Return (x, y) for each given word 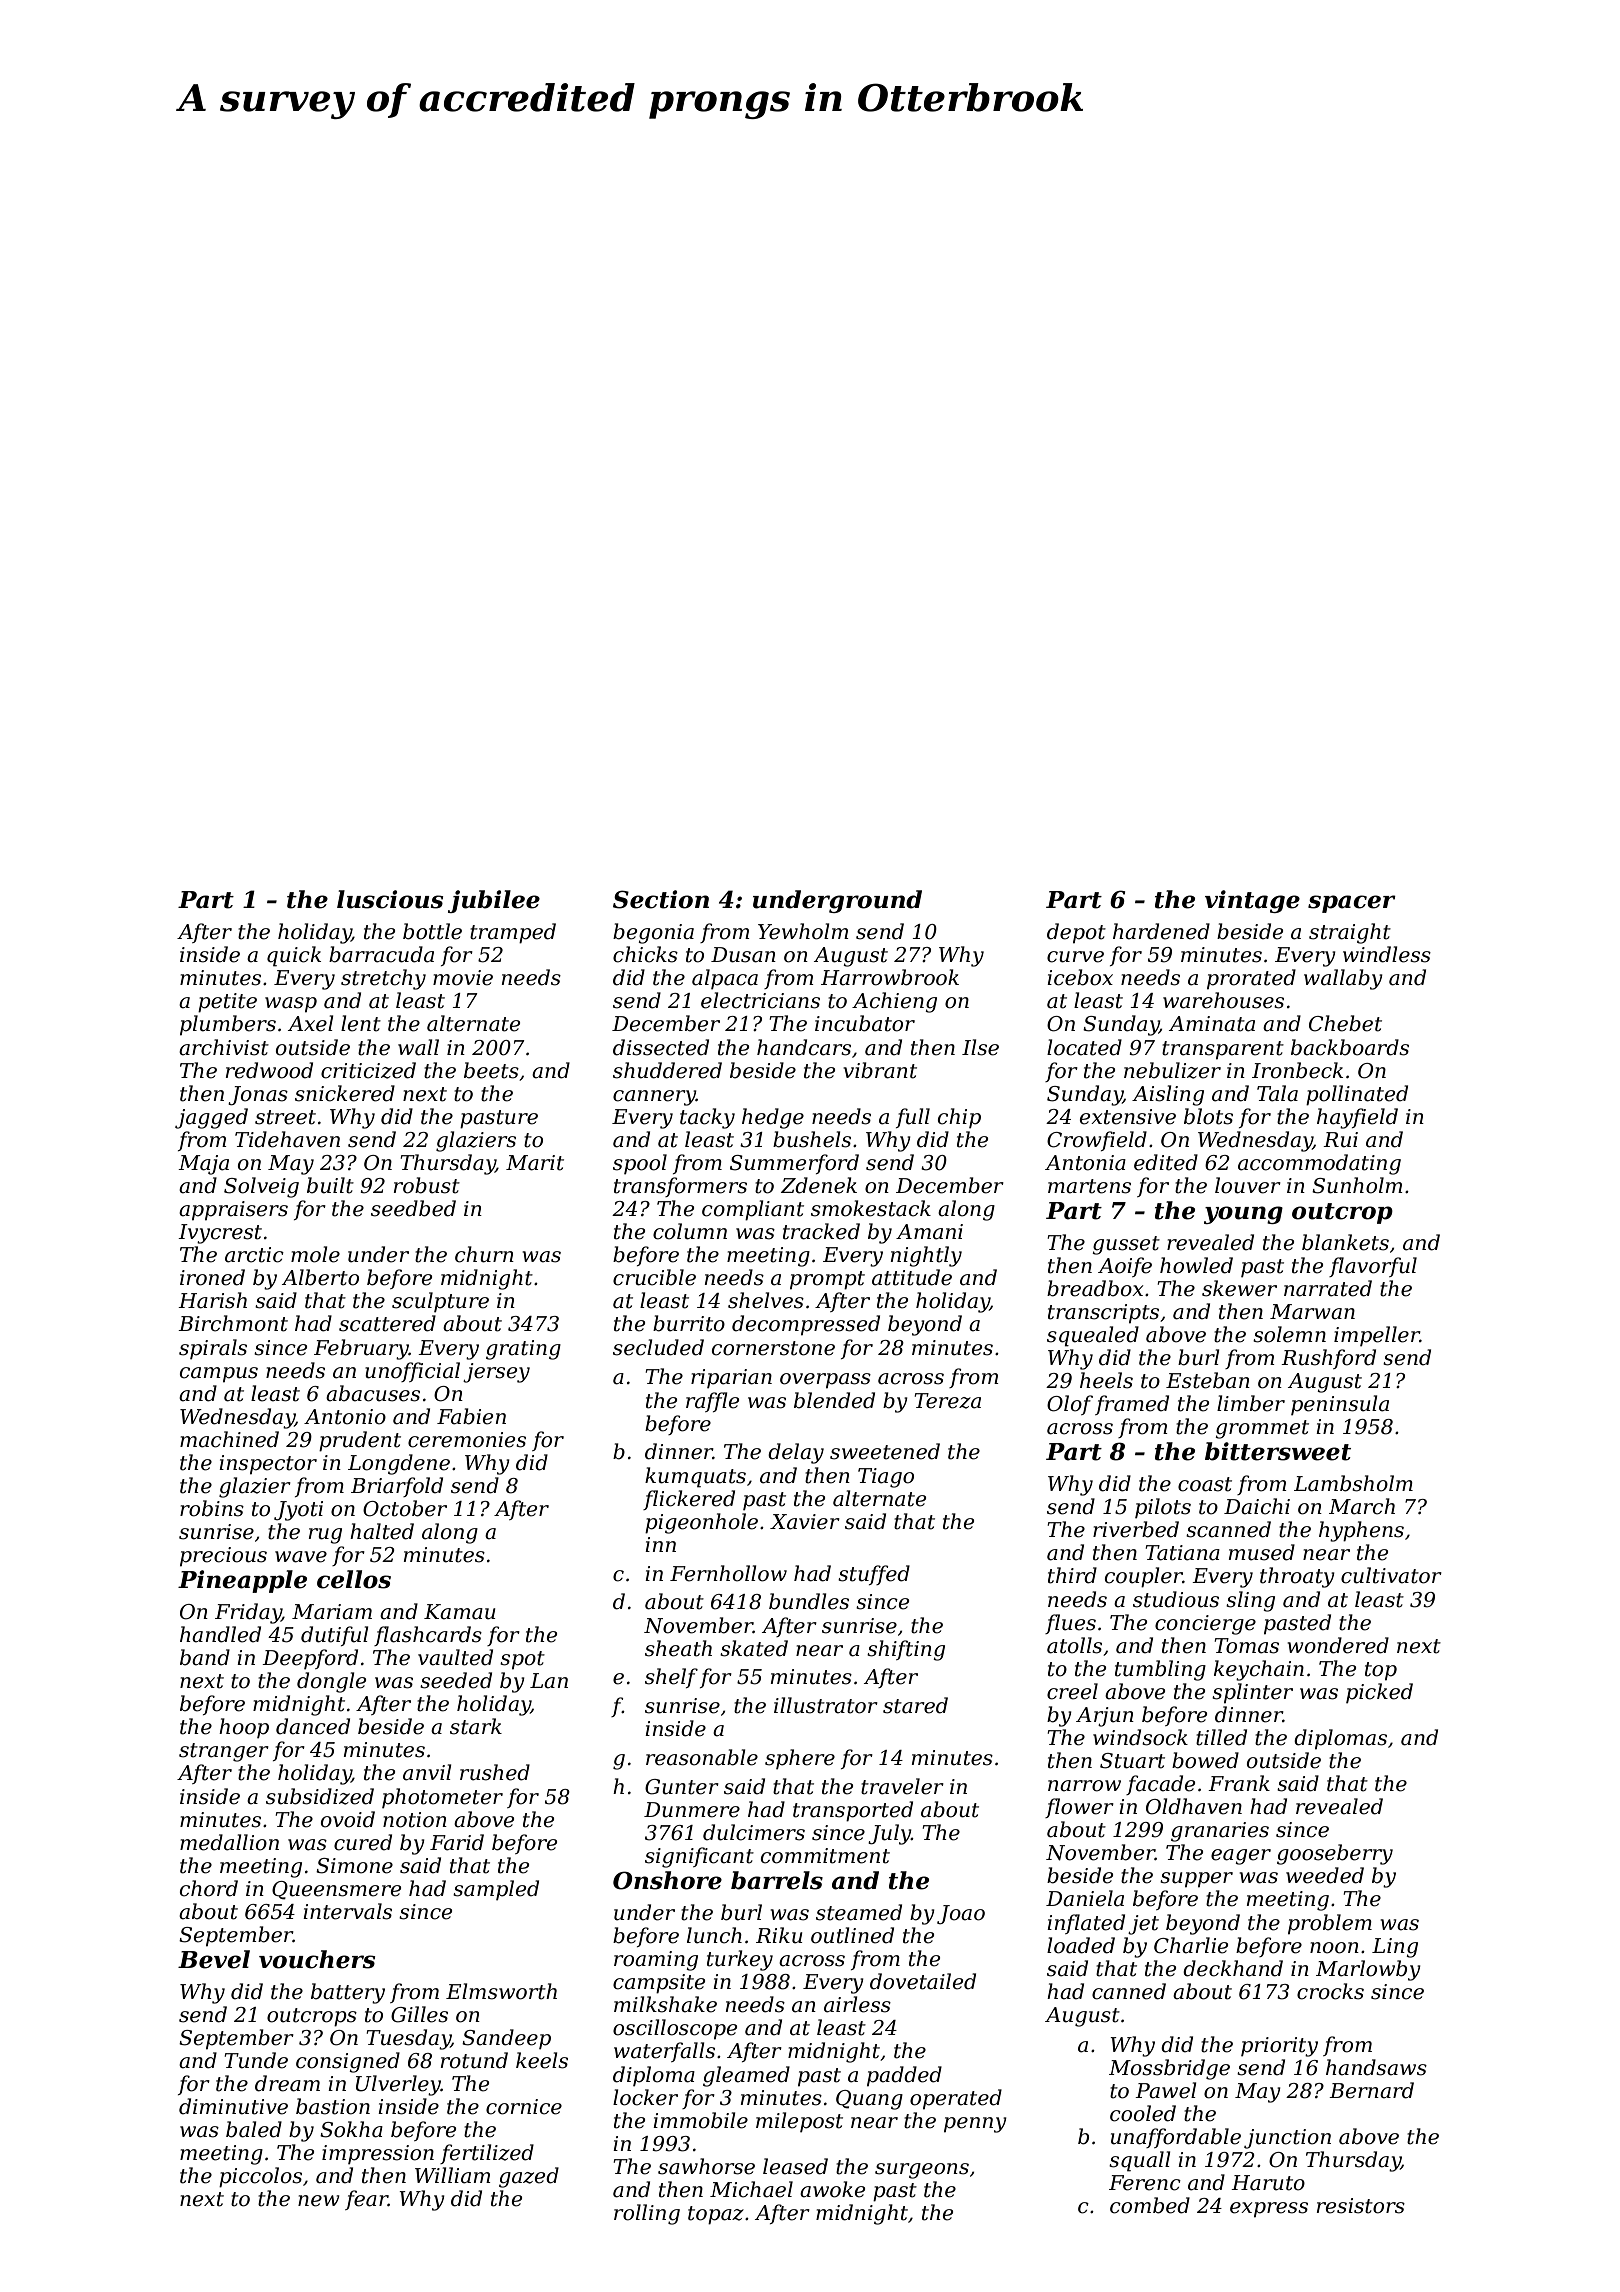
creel (1072, 1691)
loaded (1081, 1945)
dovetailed (923, 1981)
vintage (1252, 901)
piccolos (260, 2177)
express (1269, 2210)
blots (1208, 1116)
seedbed (413, 1208)
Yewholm (803, 931)
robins (212, 1508)
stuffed (874, 1575)
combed (1150, 2205)
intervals (347, 1911)
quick (294, 956)
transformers (680, 1187)
